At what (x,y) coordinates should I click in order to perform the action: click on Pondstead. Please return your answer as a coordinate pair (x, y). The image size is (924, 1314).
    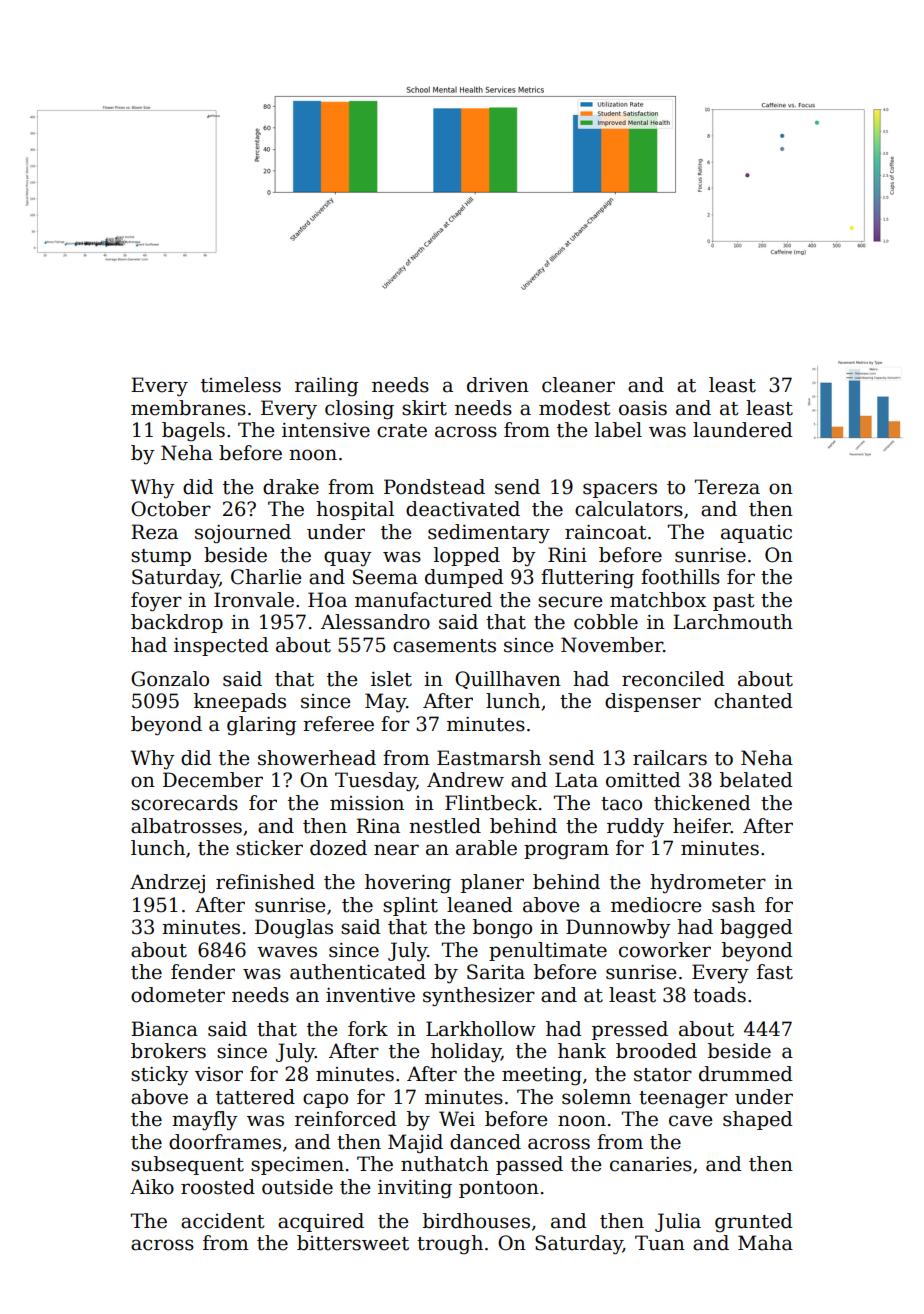
    Looking at the image, I should click on (434, 487).
